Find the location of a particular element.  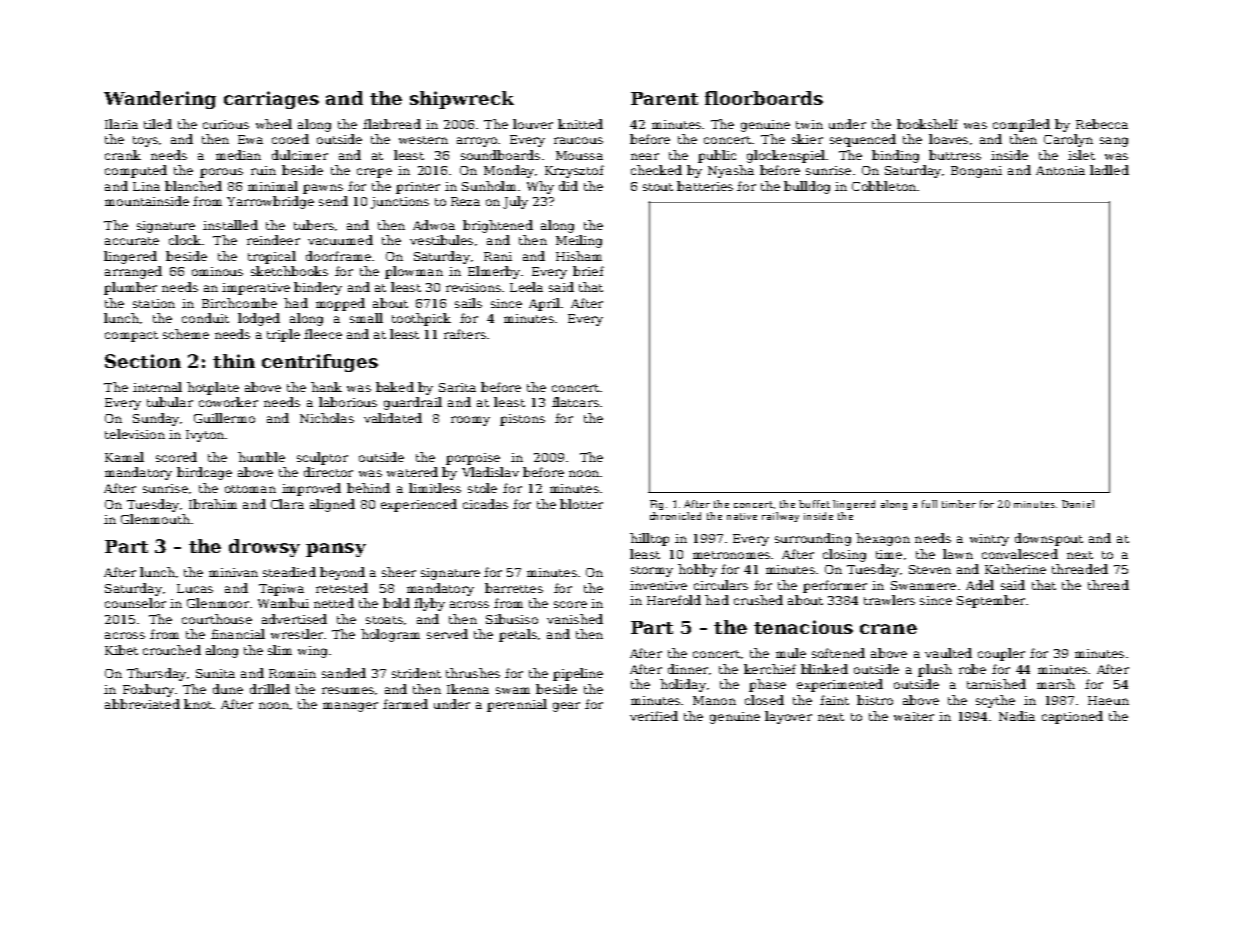

plush is located at coordinates (935, 670).
